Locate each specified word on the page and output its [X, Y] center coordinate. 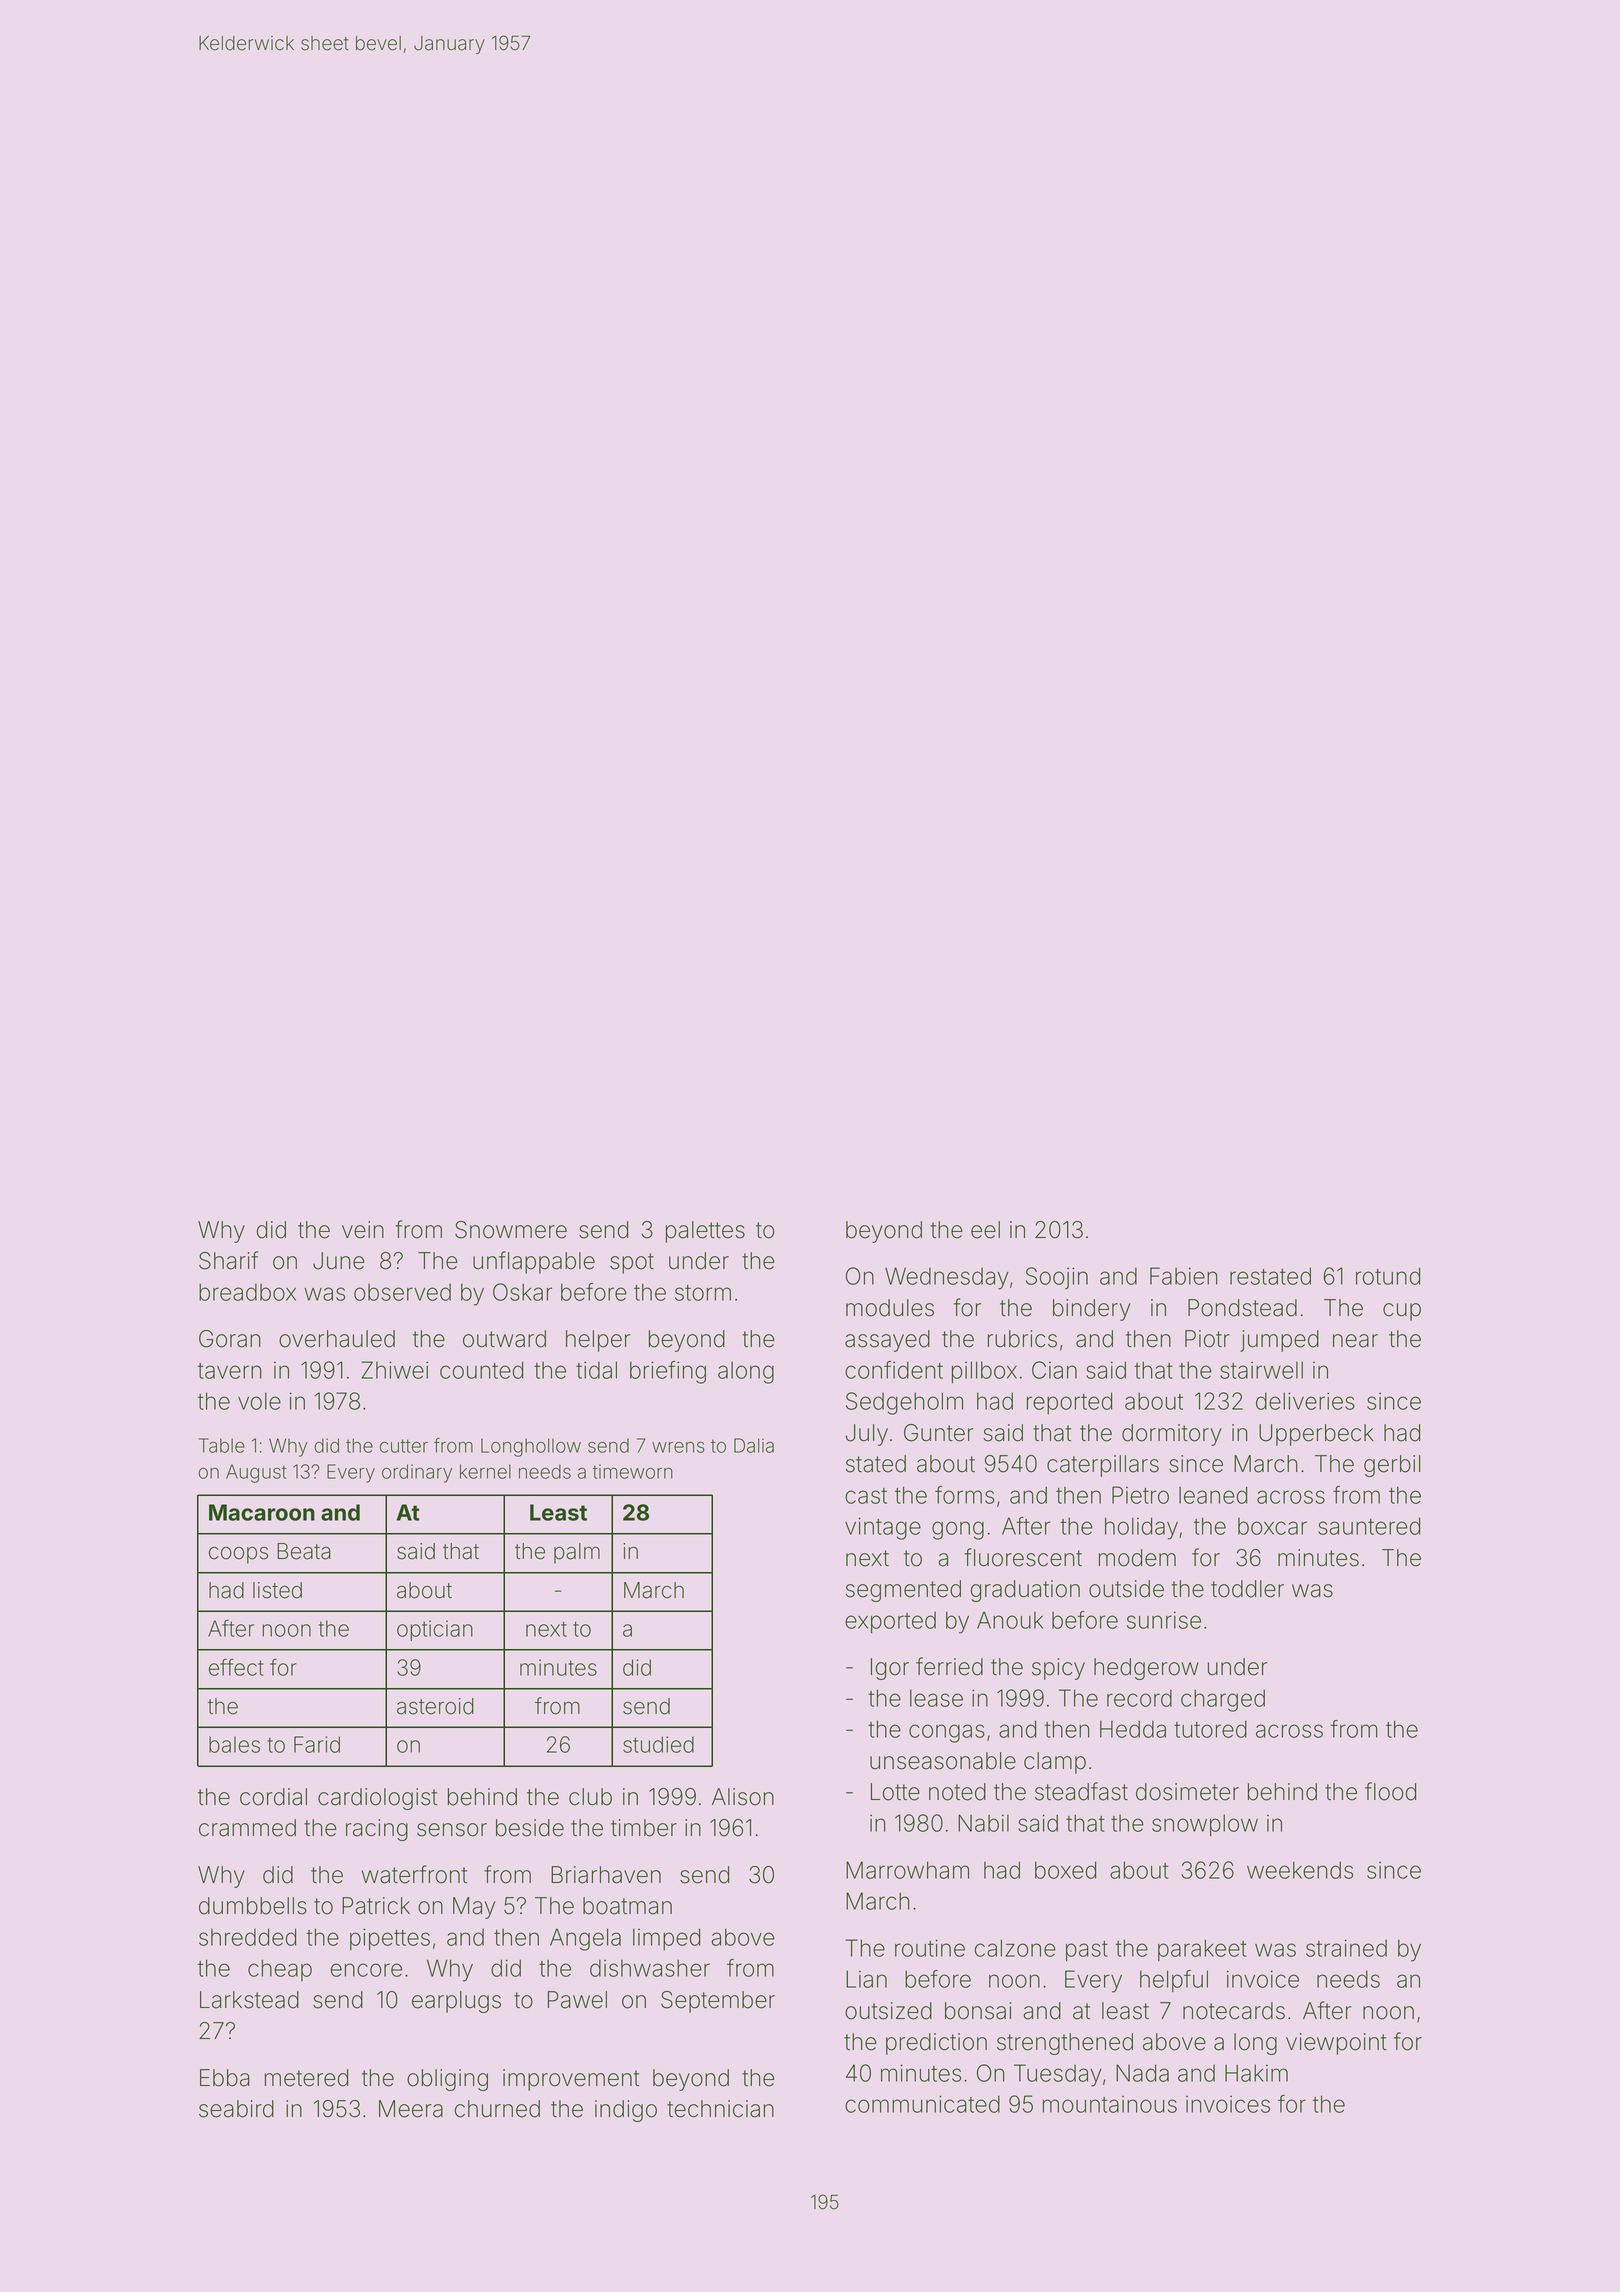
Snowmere [511, 1230]
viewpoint [1336, 2044]
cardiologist [377, 1799]
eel [985, 1230]
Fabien [1184, 1276]
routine [930, 1948]
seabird [236, 2109]
